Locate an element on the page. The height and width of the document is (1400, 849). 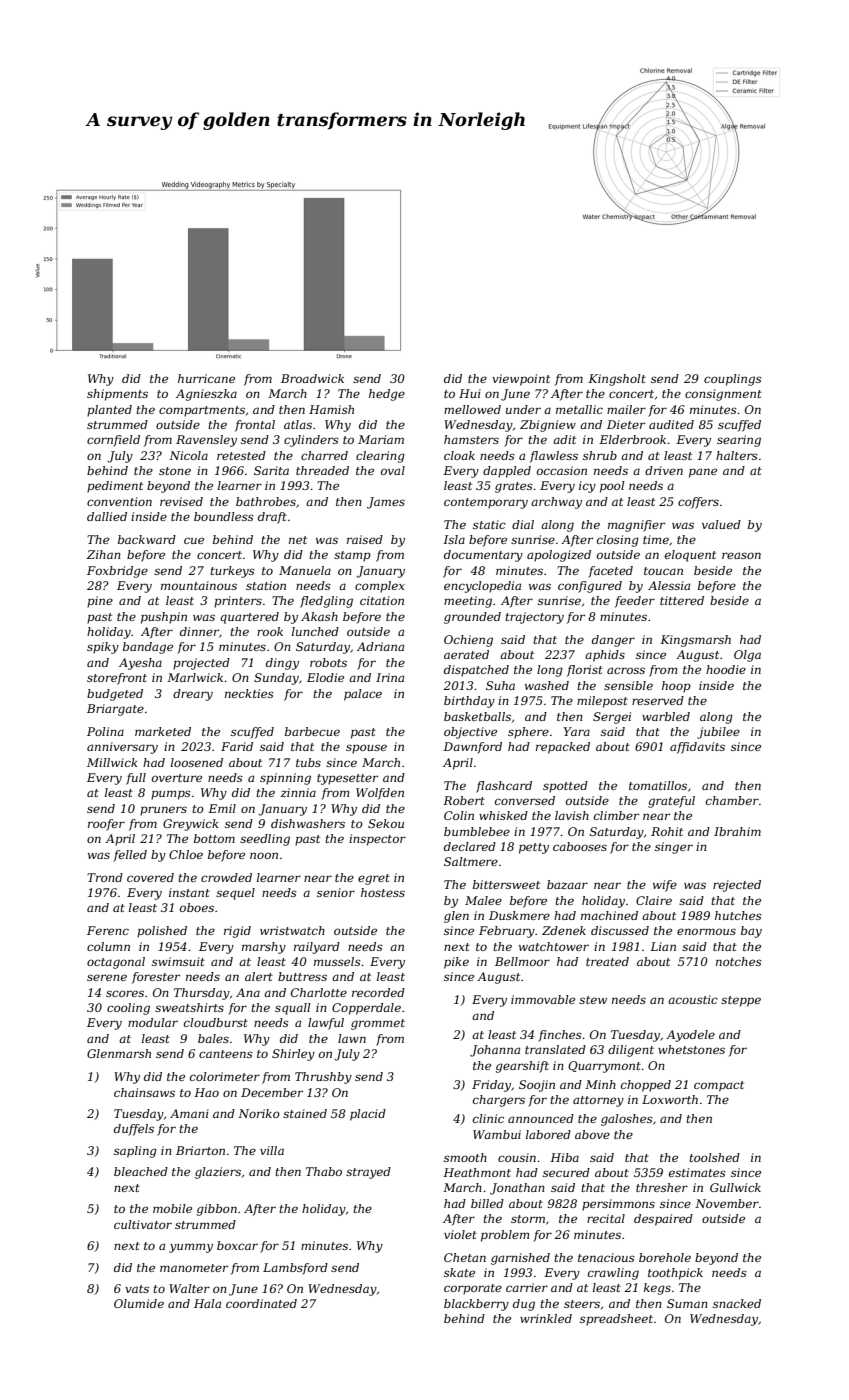
cultivator is located at coordinates (143, 1224).
